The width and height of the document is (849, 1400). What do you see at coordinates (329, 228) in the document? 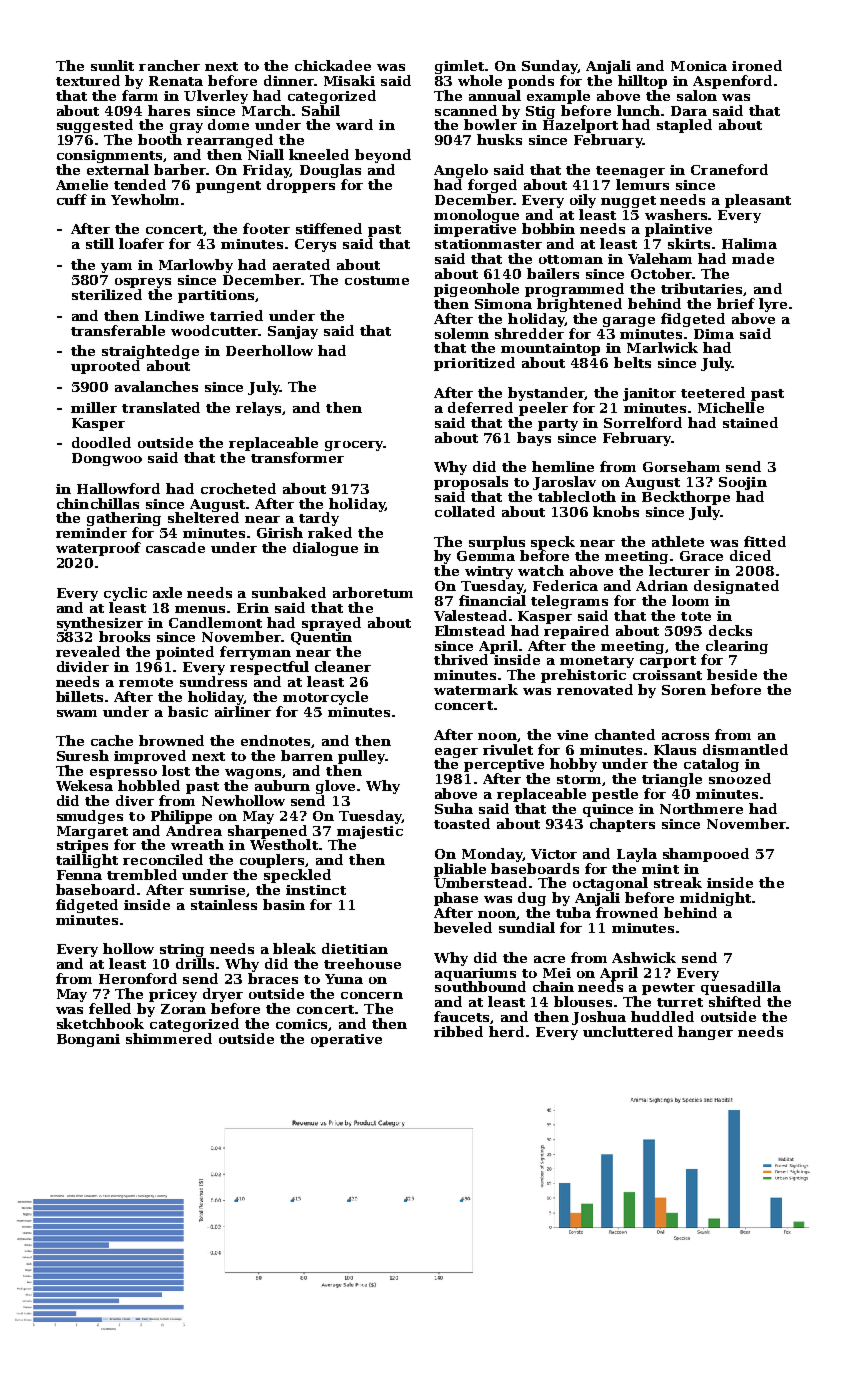
I see `stiffened` at bounding box center [329, 228].
